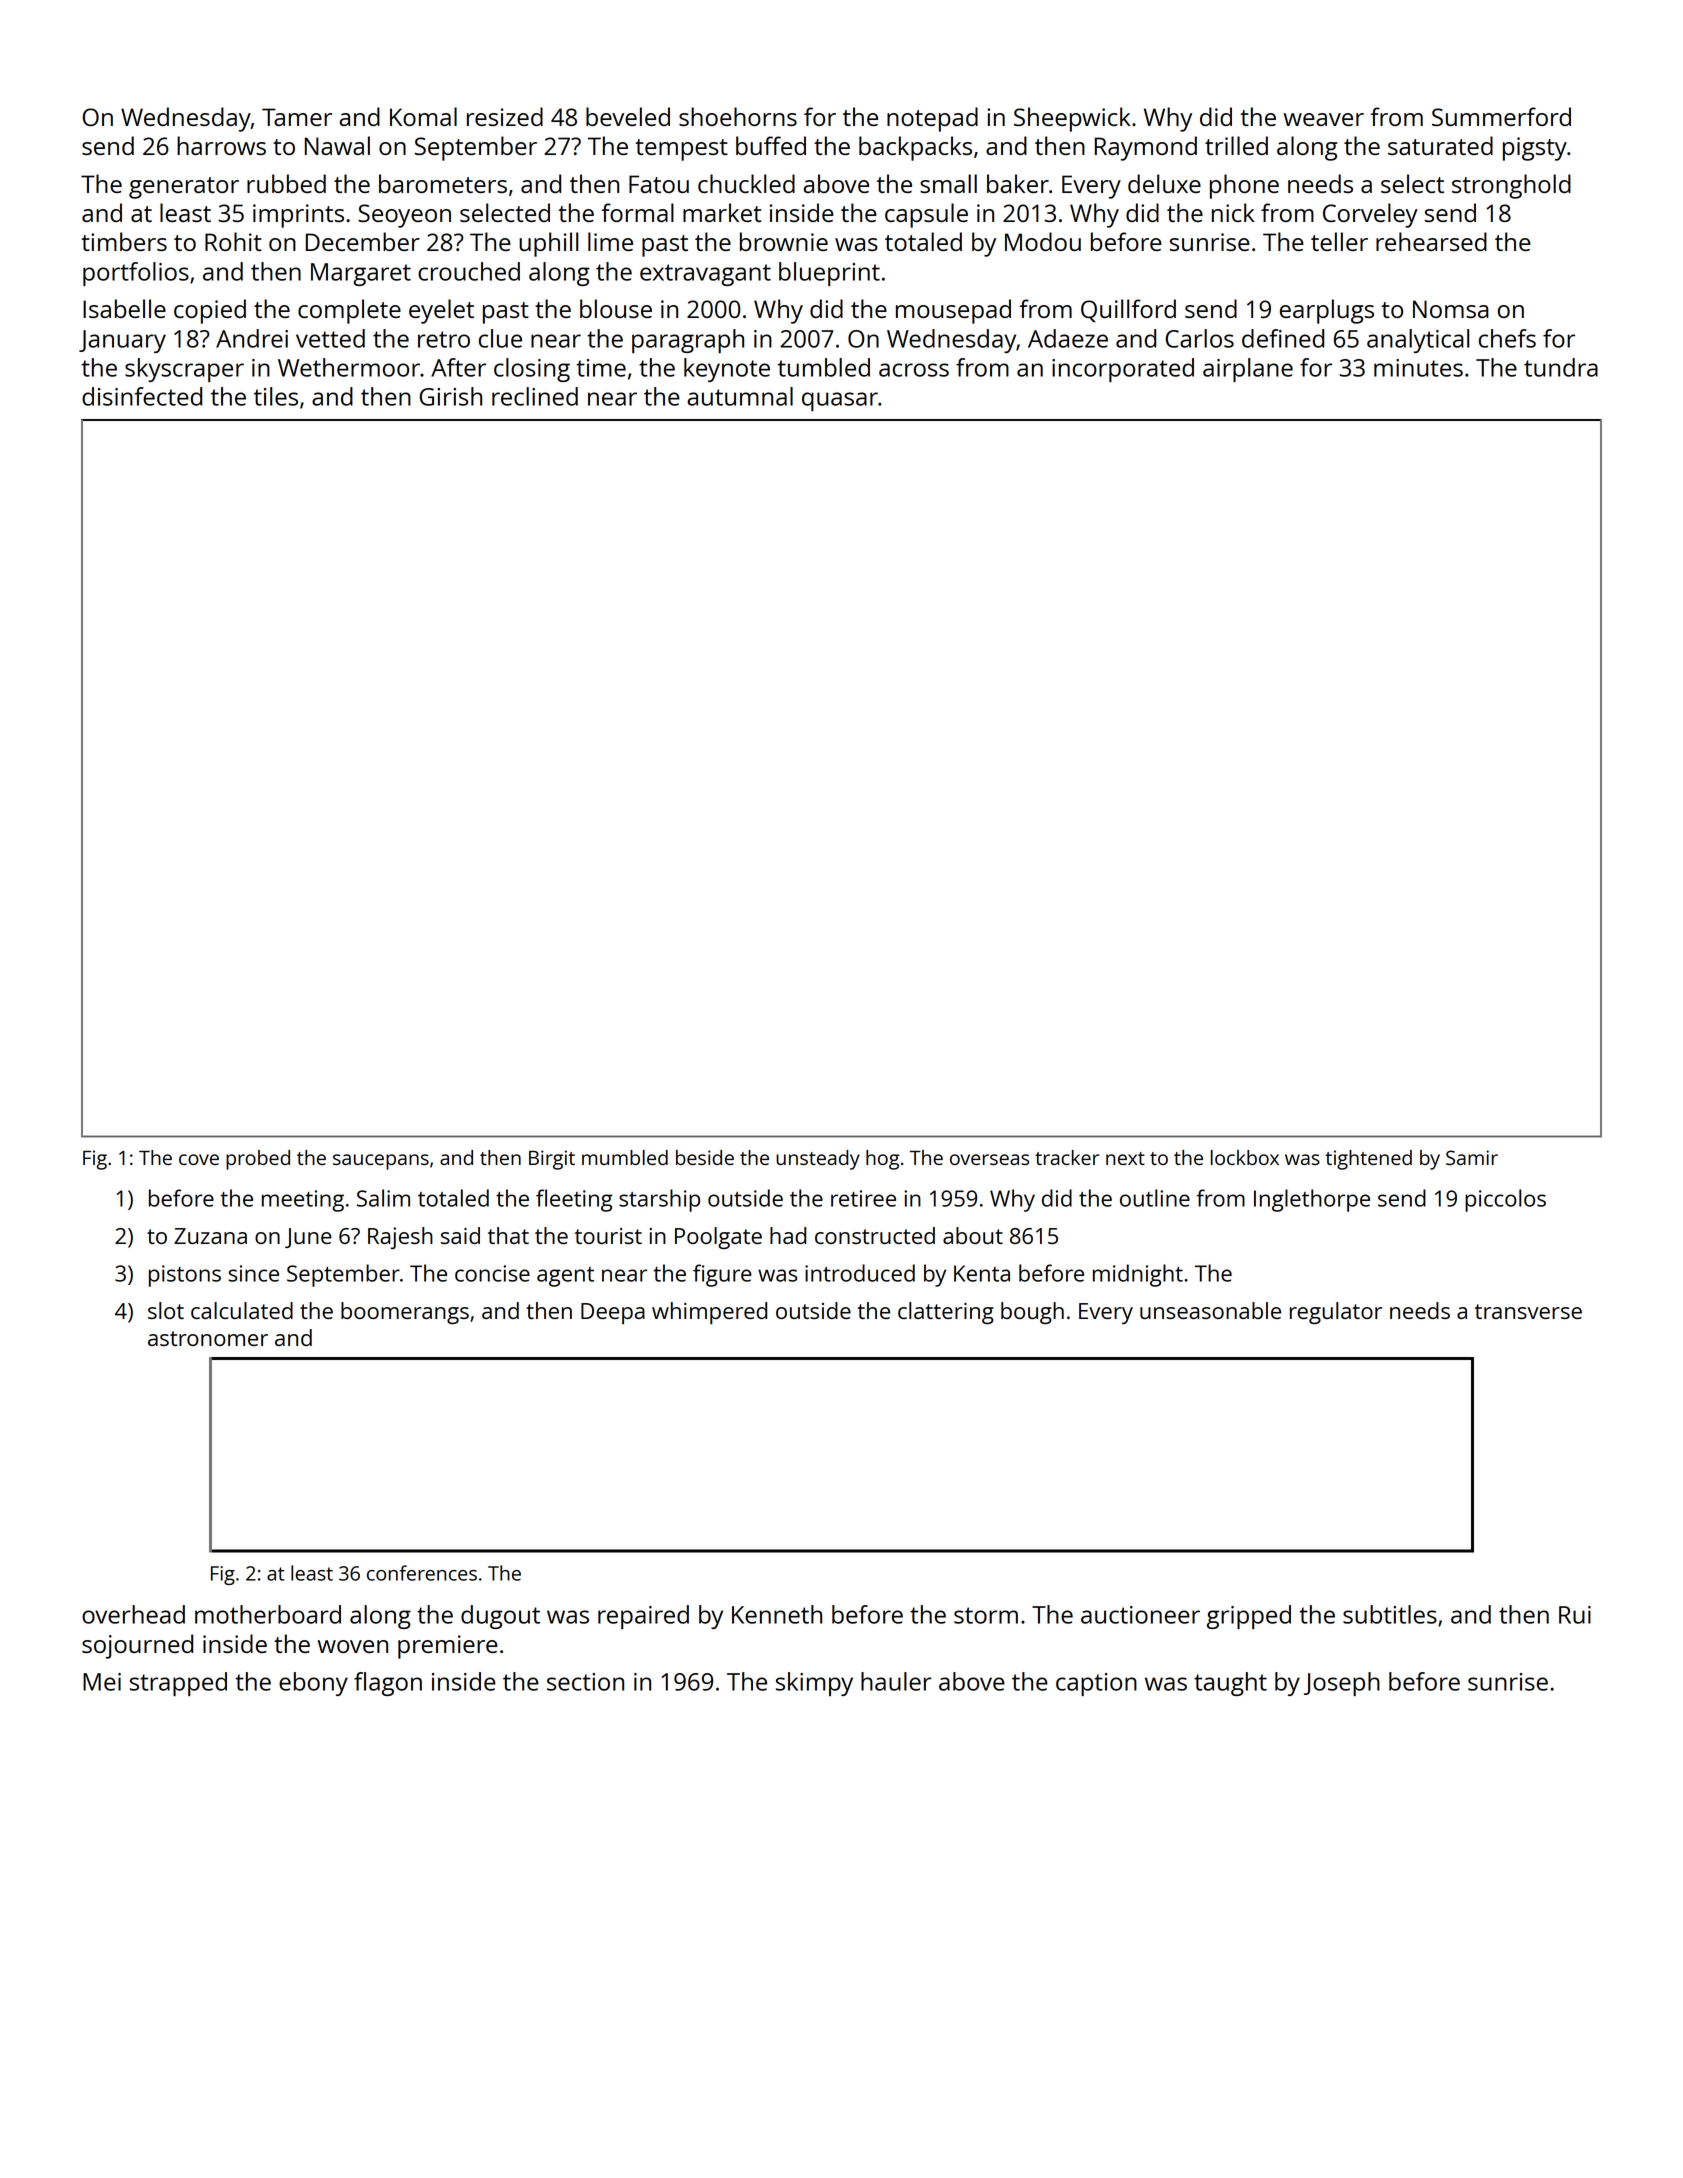 Image resolution: width=1683 pixels, height=2178 pixels. I want to click on caption, so click(1096, 1684).
